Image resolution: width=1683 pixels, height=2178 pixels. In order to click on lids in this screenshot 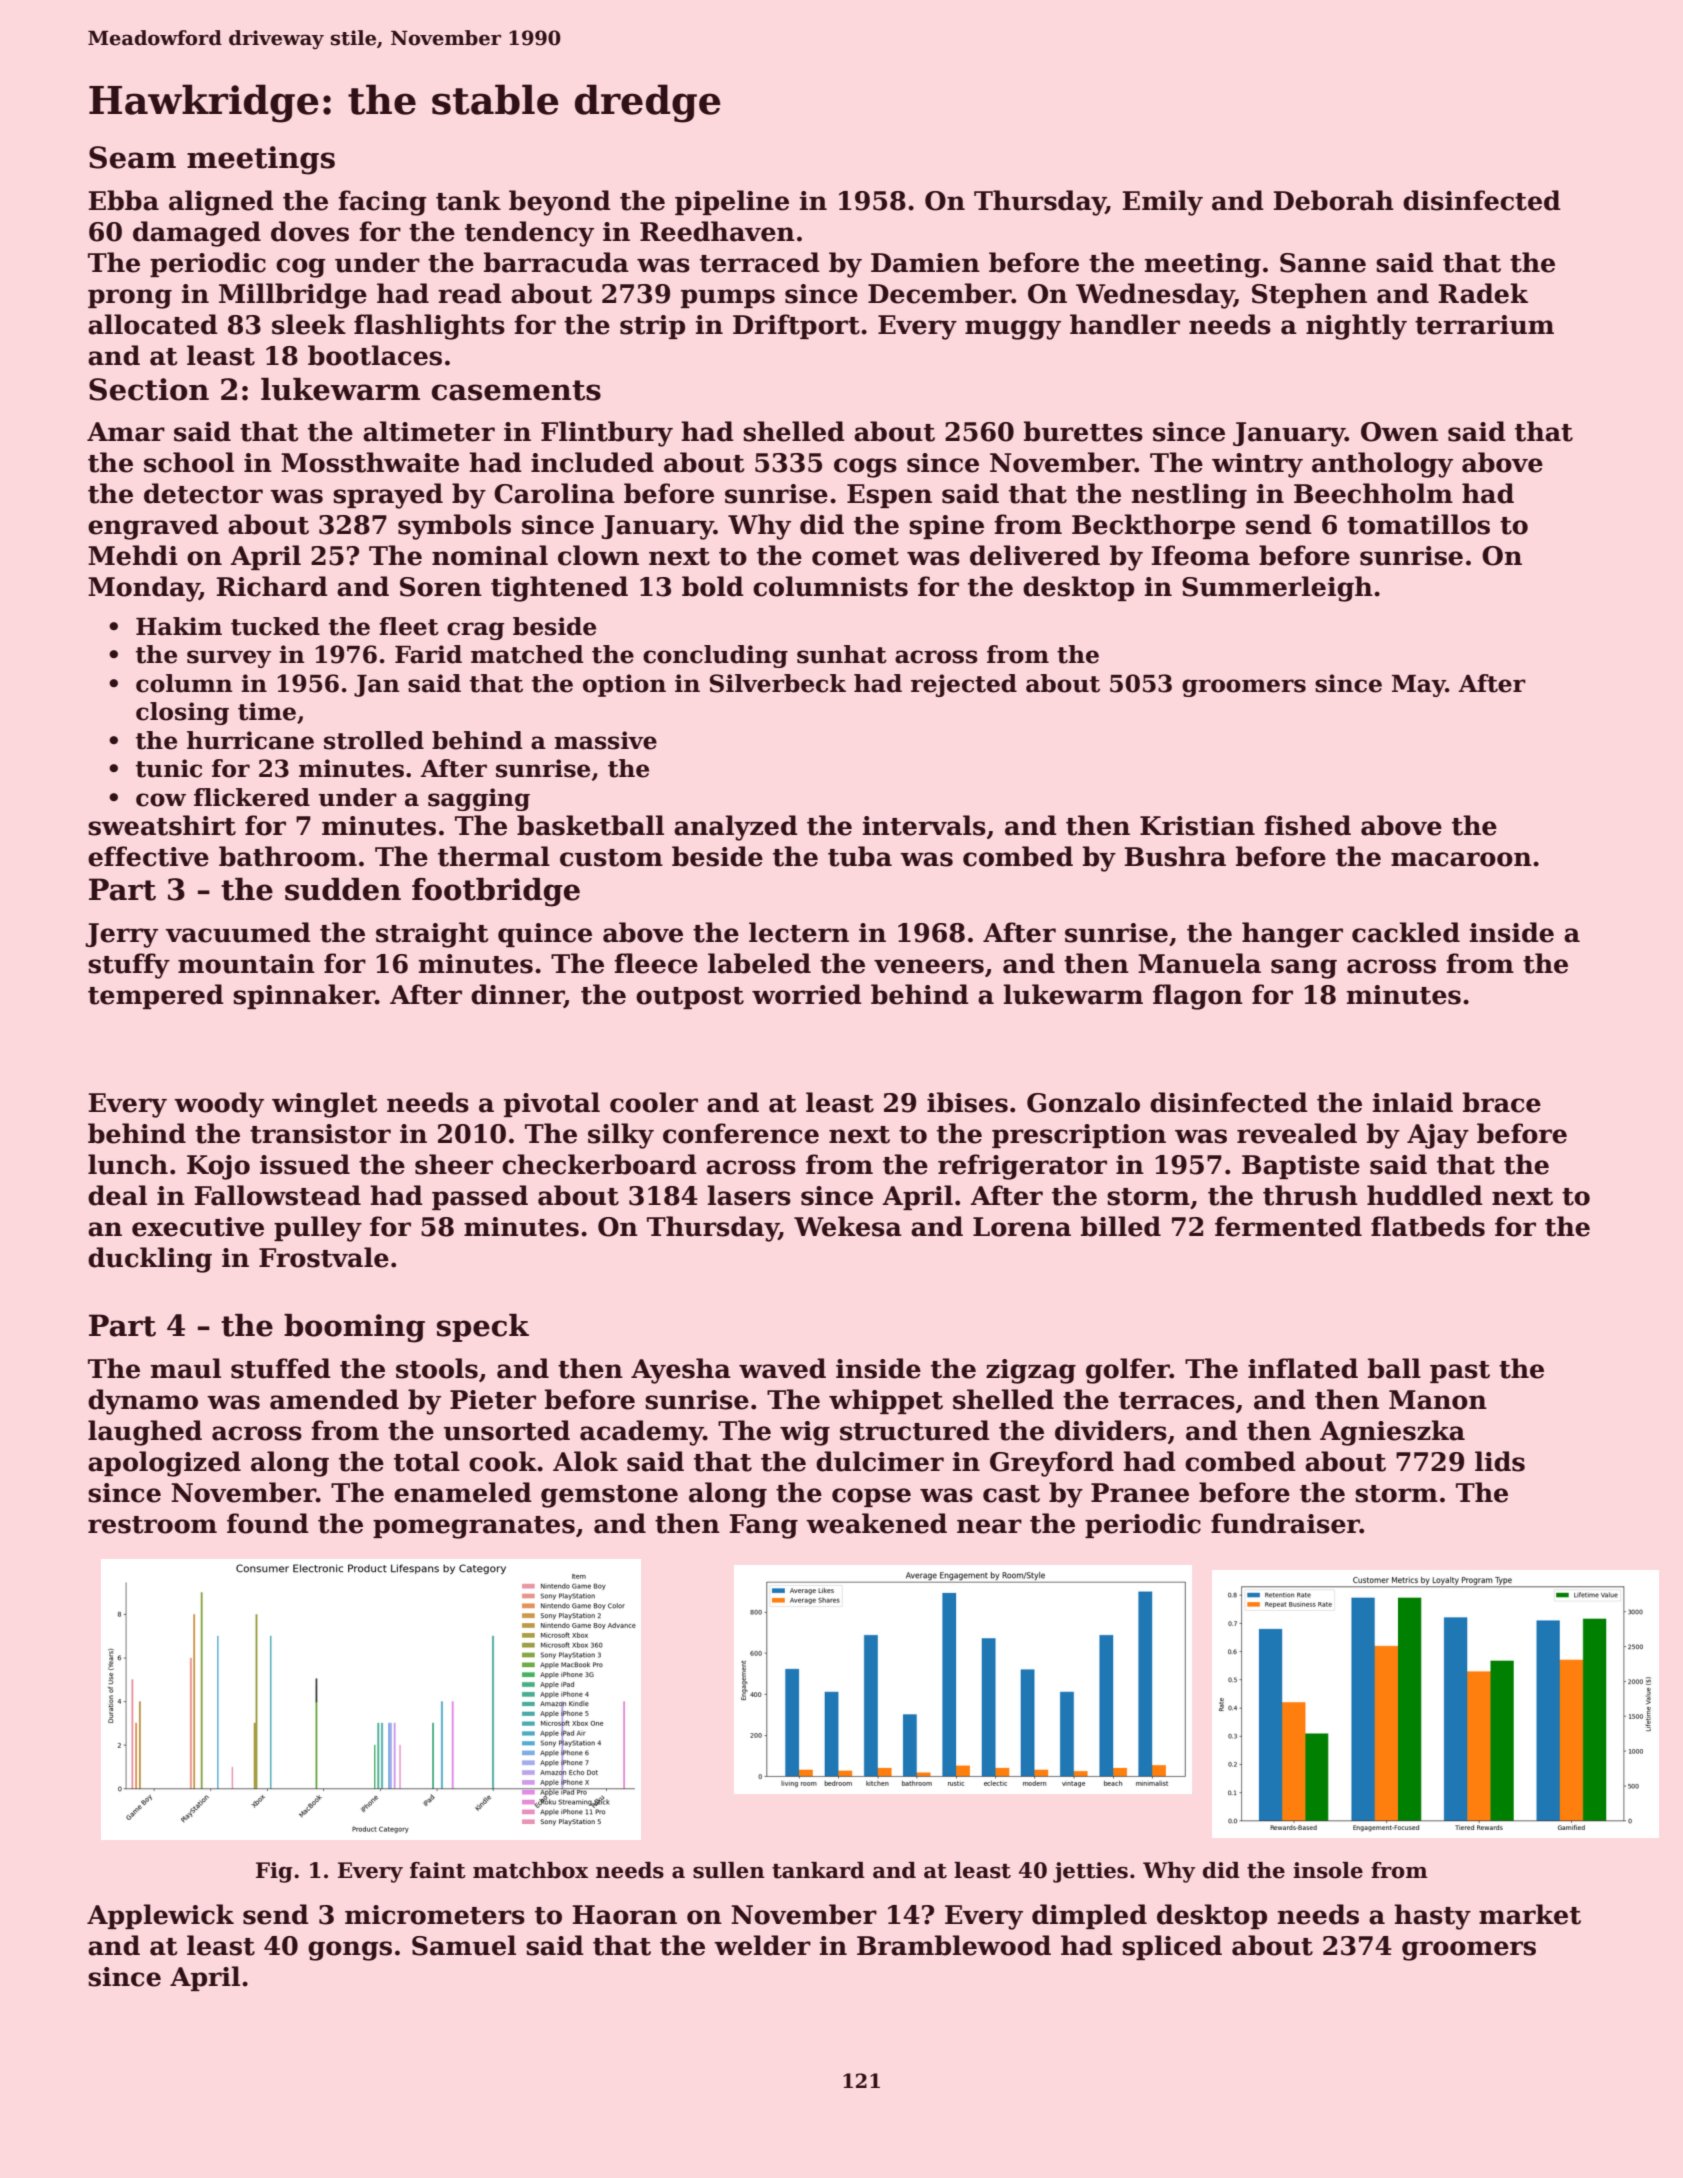, I will do `click(1500, 1461)`.
